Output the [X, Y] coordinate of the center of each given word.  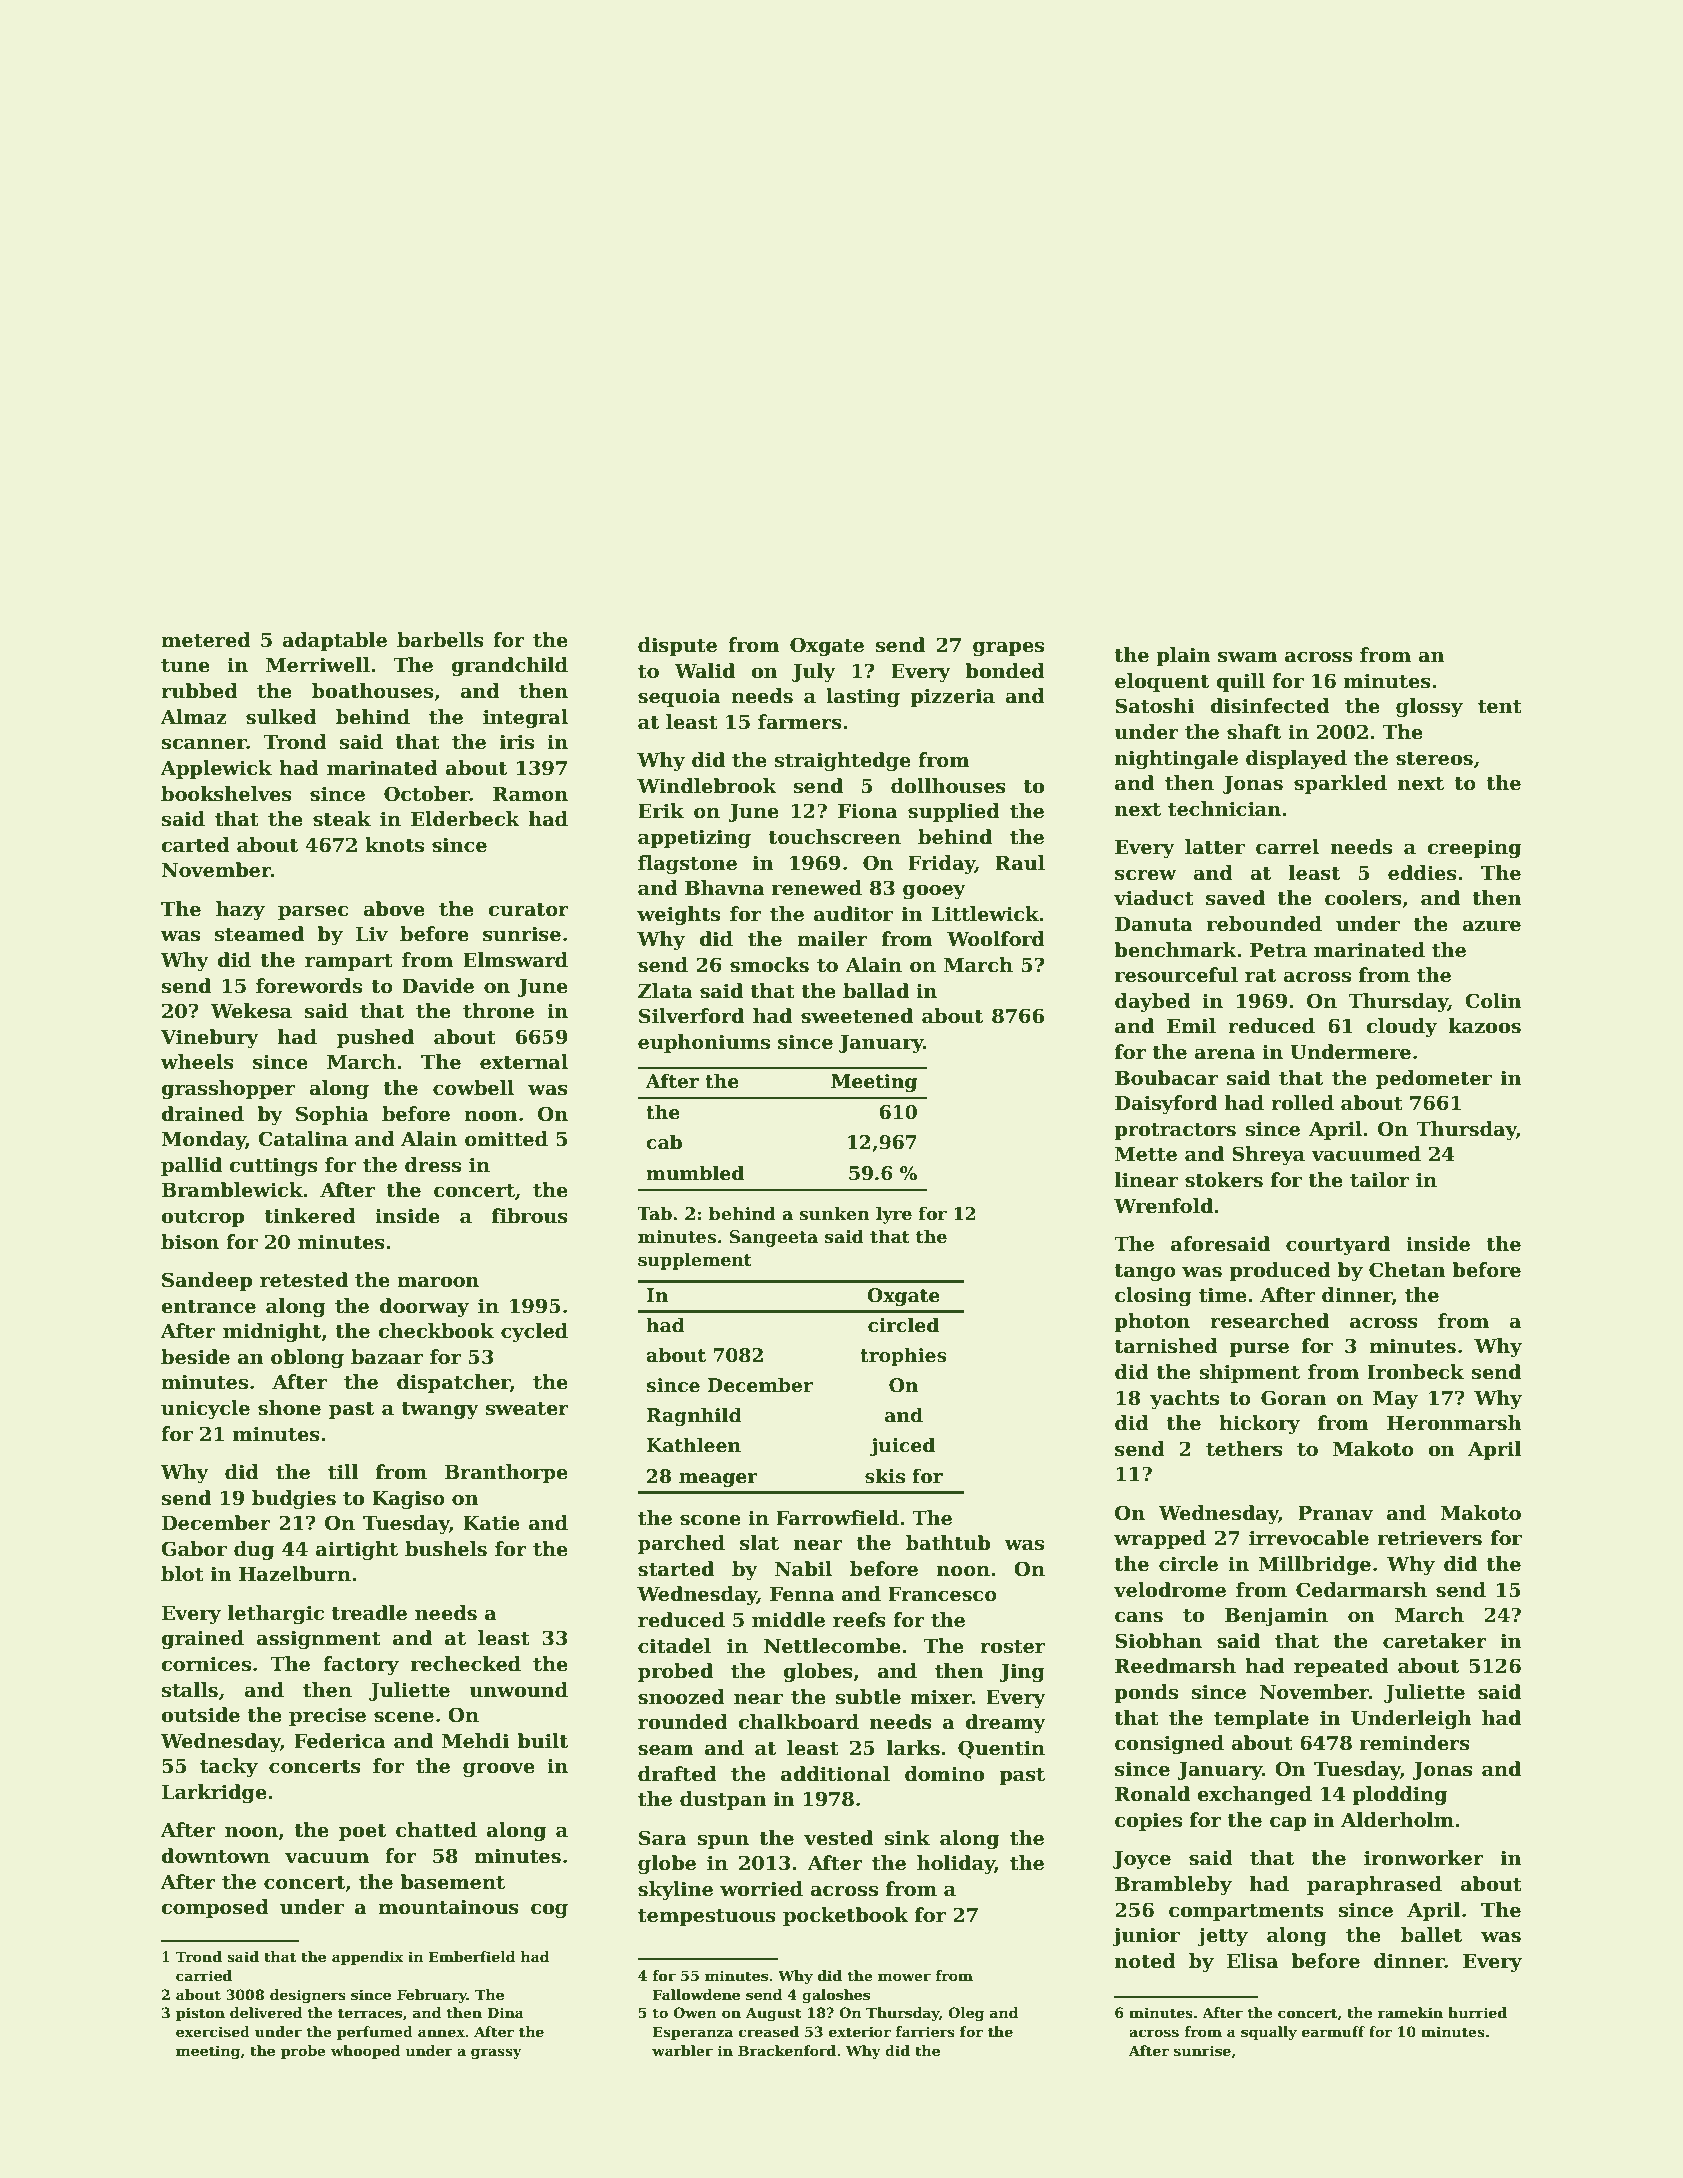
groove [499, 1770]
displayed [1296, 759]
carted [195, 845]
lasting [863, 697]
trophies [903, 1356]
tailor [1379, 1180]
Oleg [966, 2014]
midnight [272, 1332]
